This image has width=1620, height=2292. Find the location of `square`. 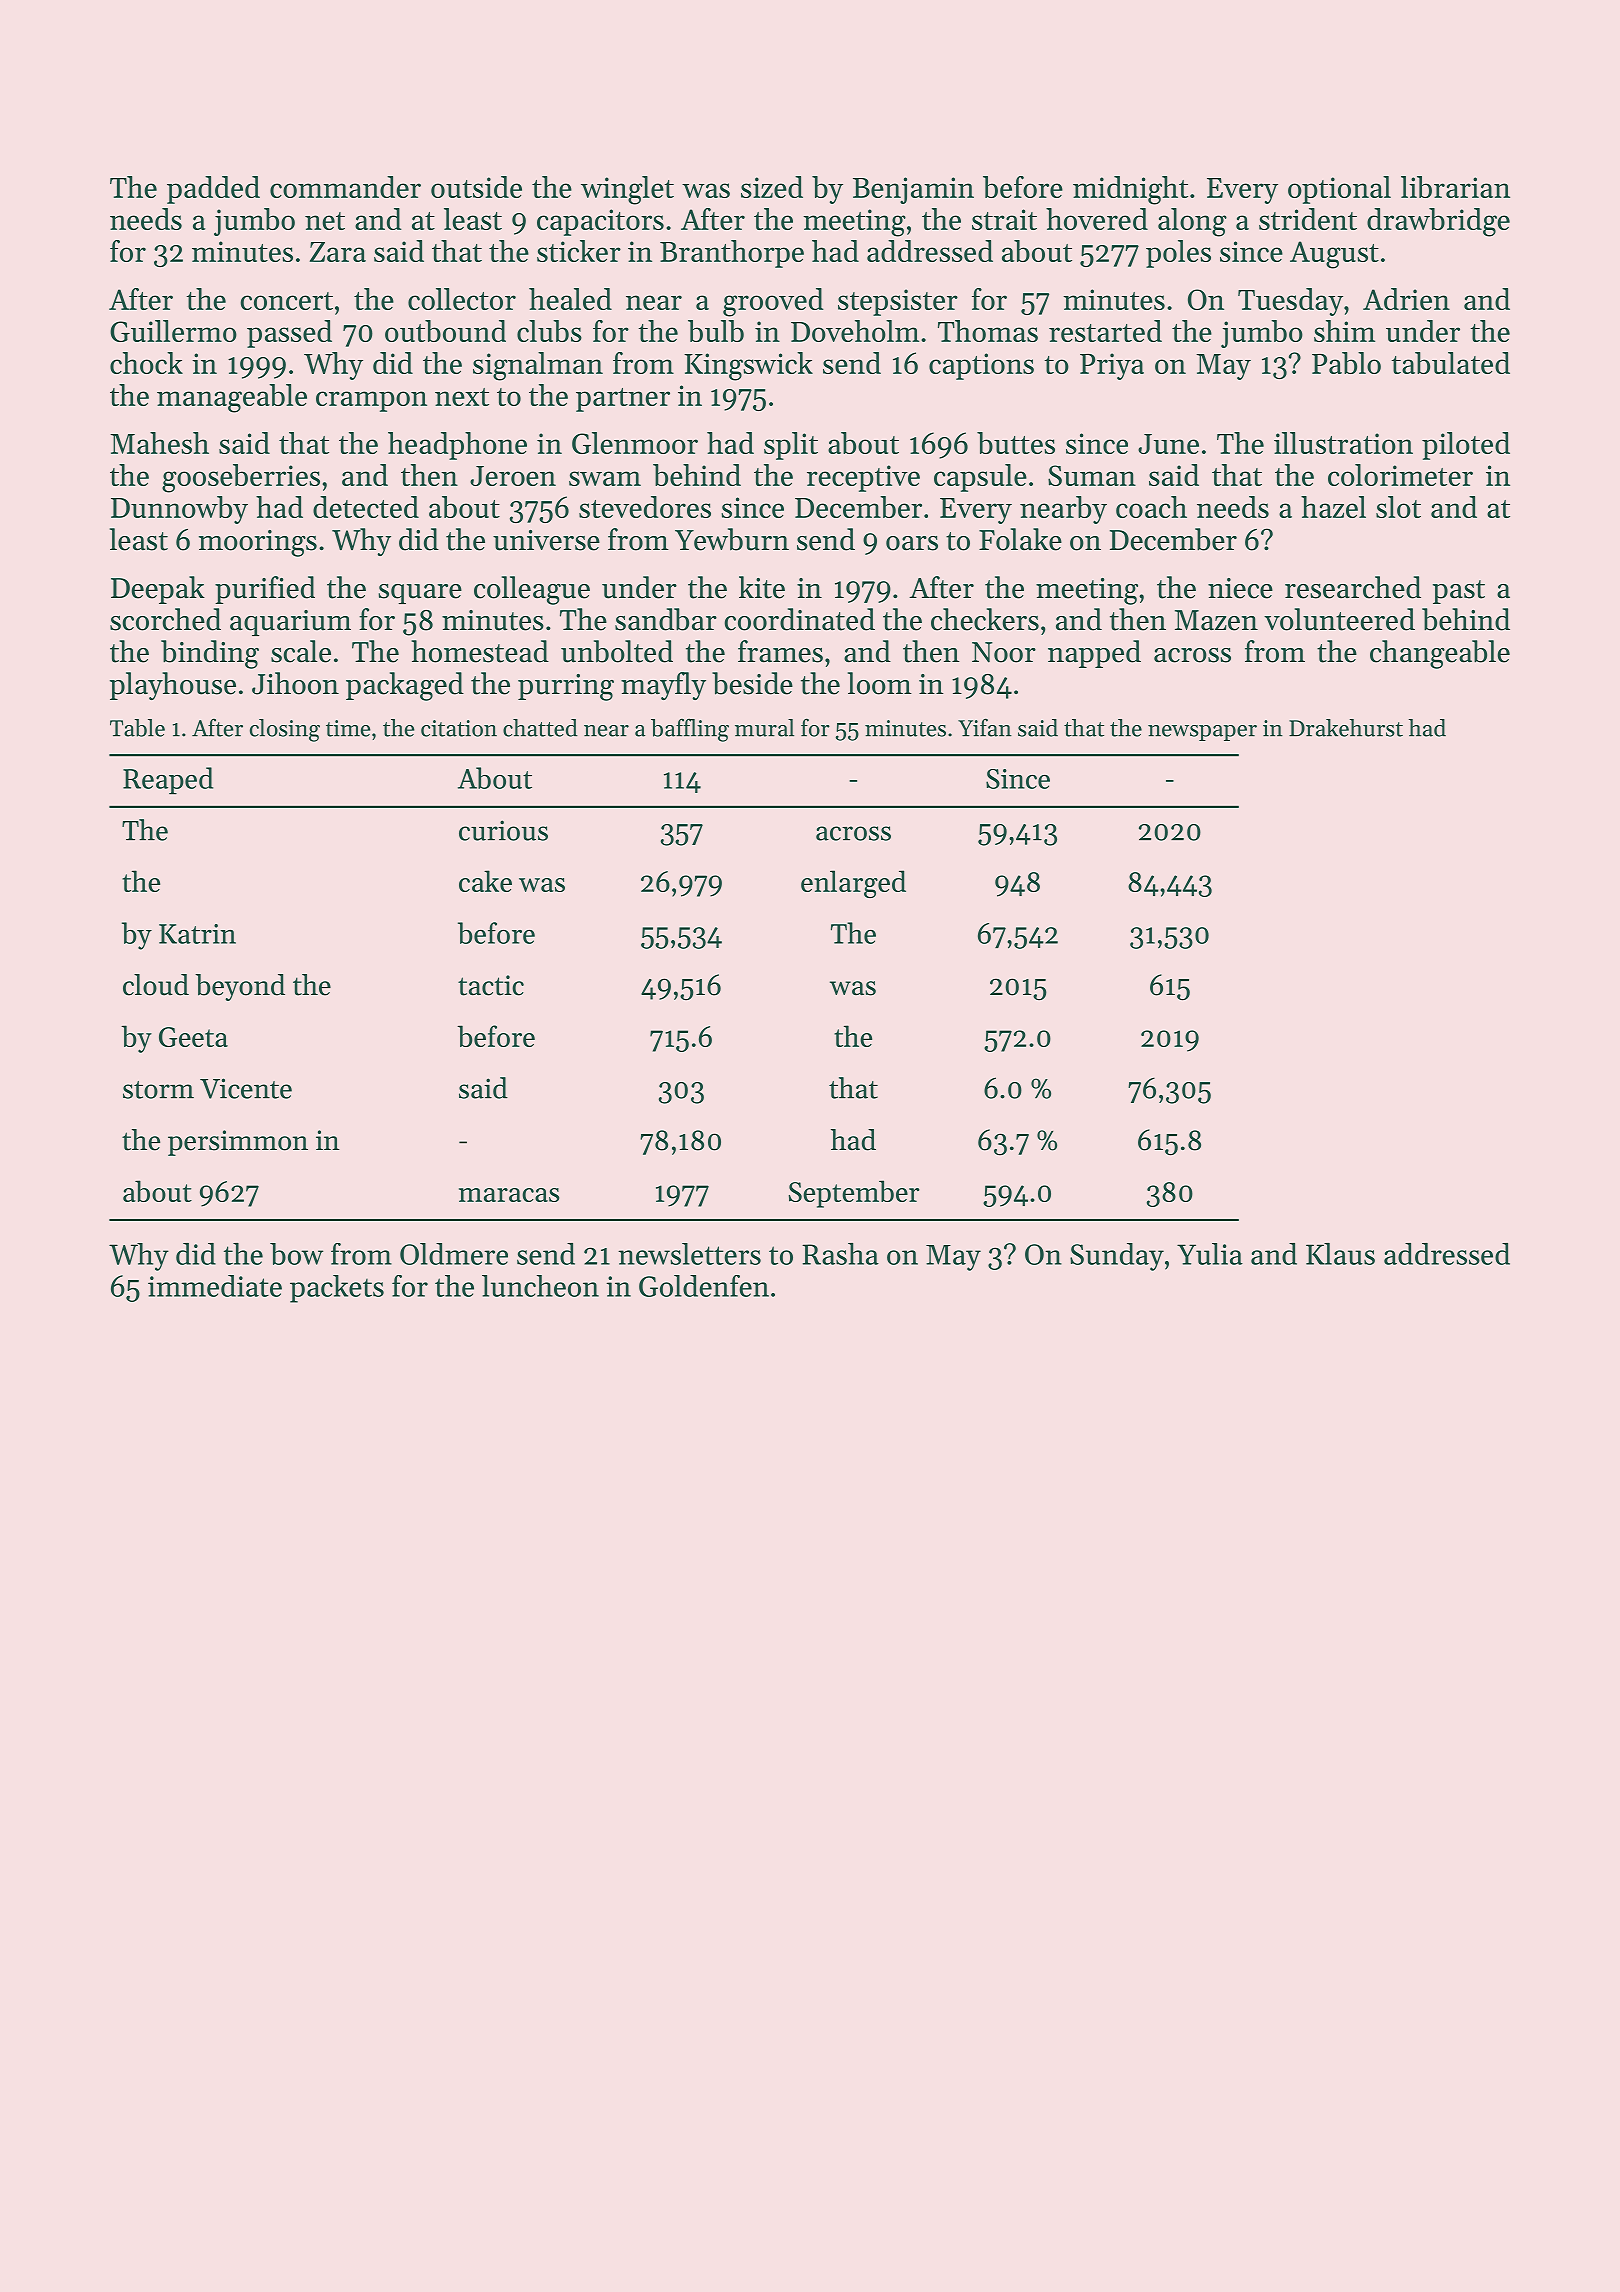

square is located at coordinates (420, 594).
